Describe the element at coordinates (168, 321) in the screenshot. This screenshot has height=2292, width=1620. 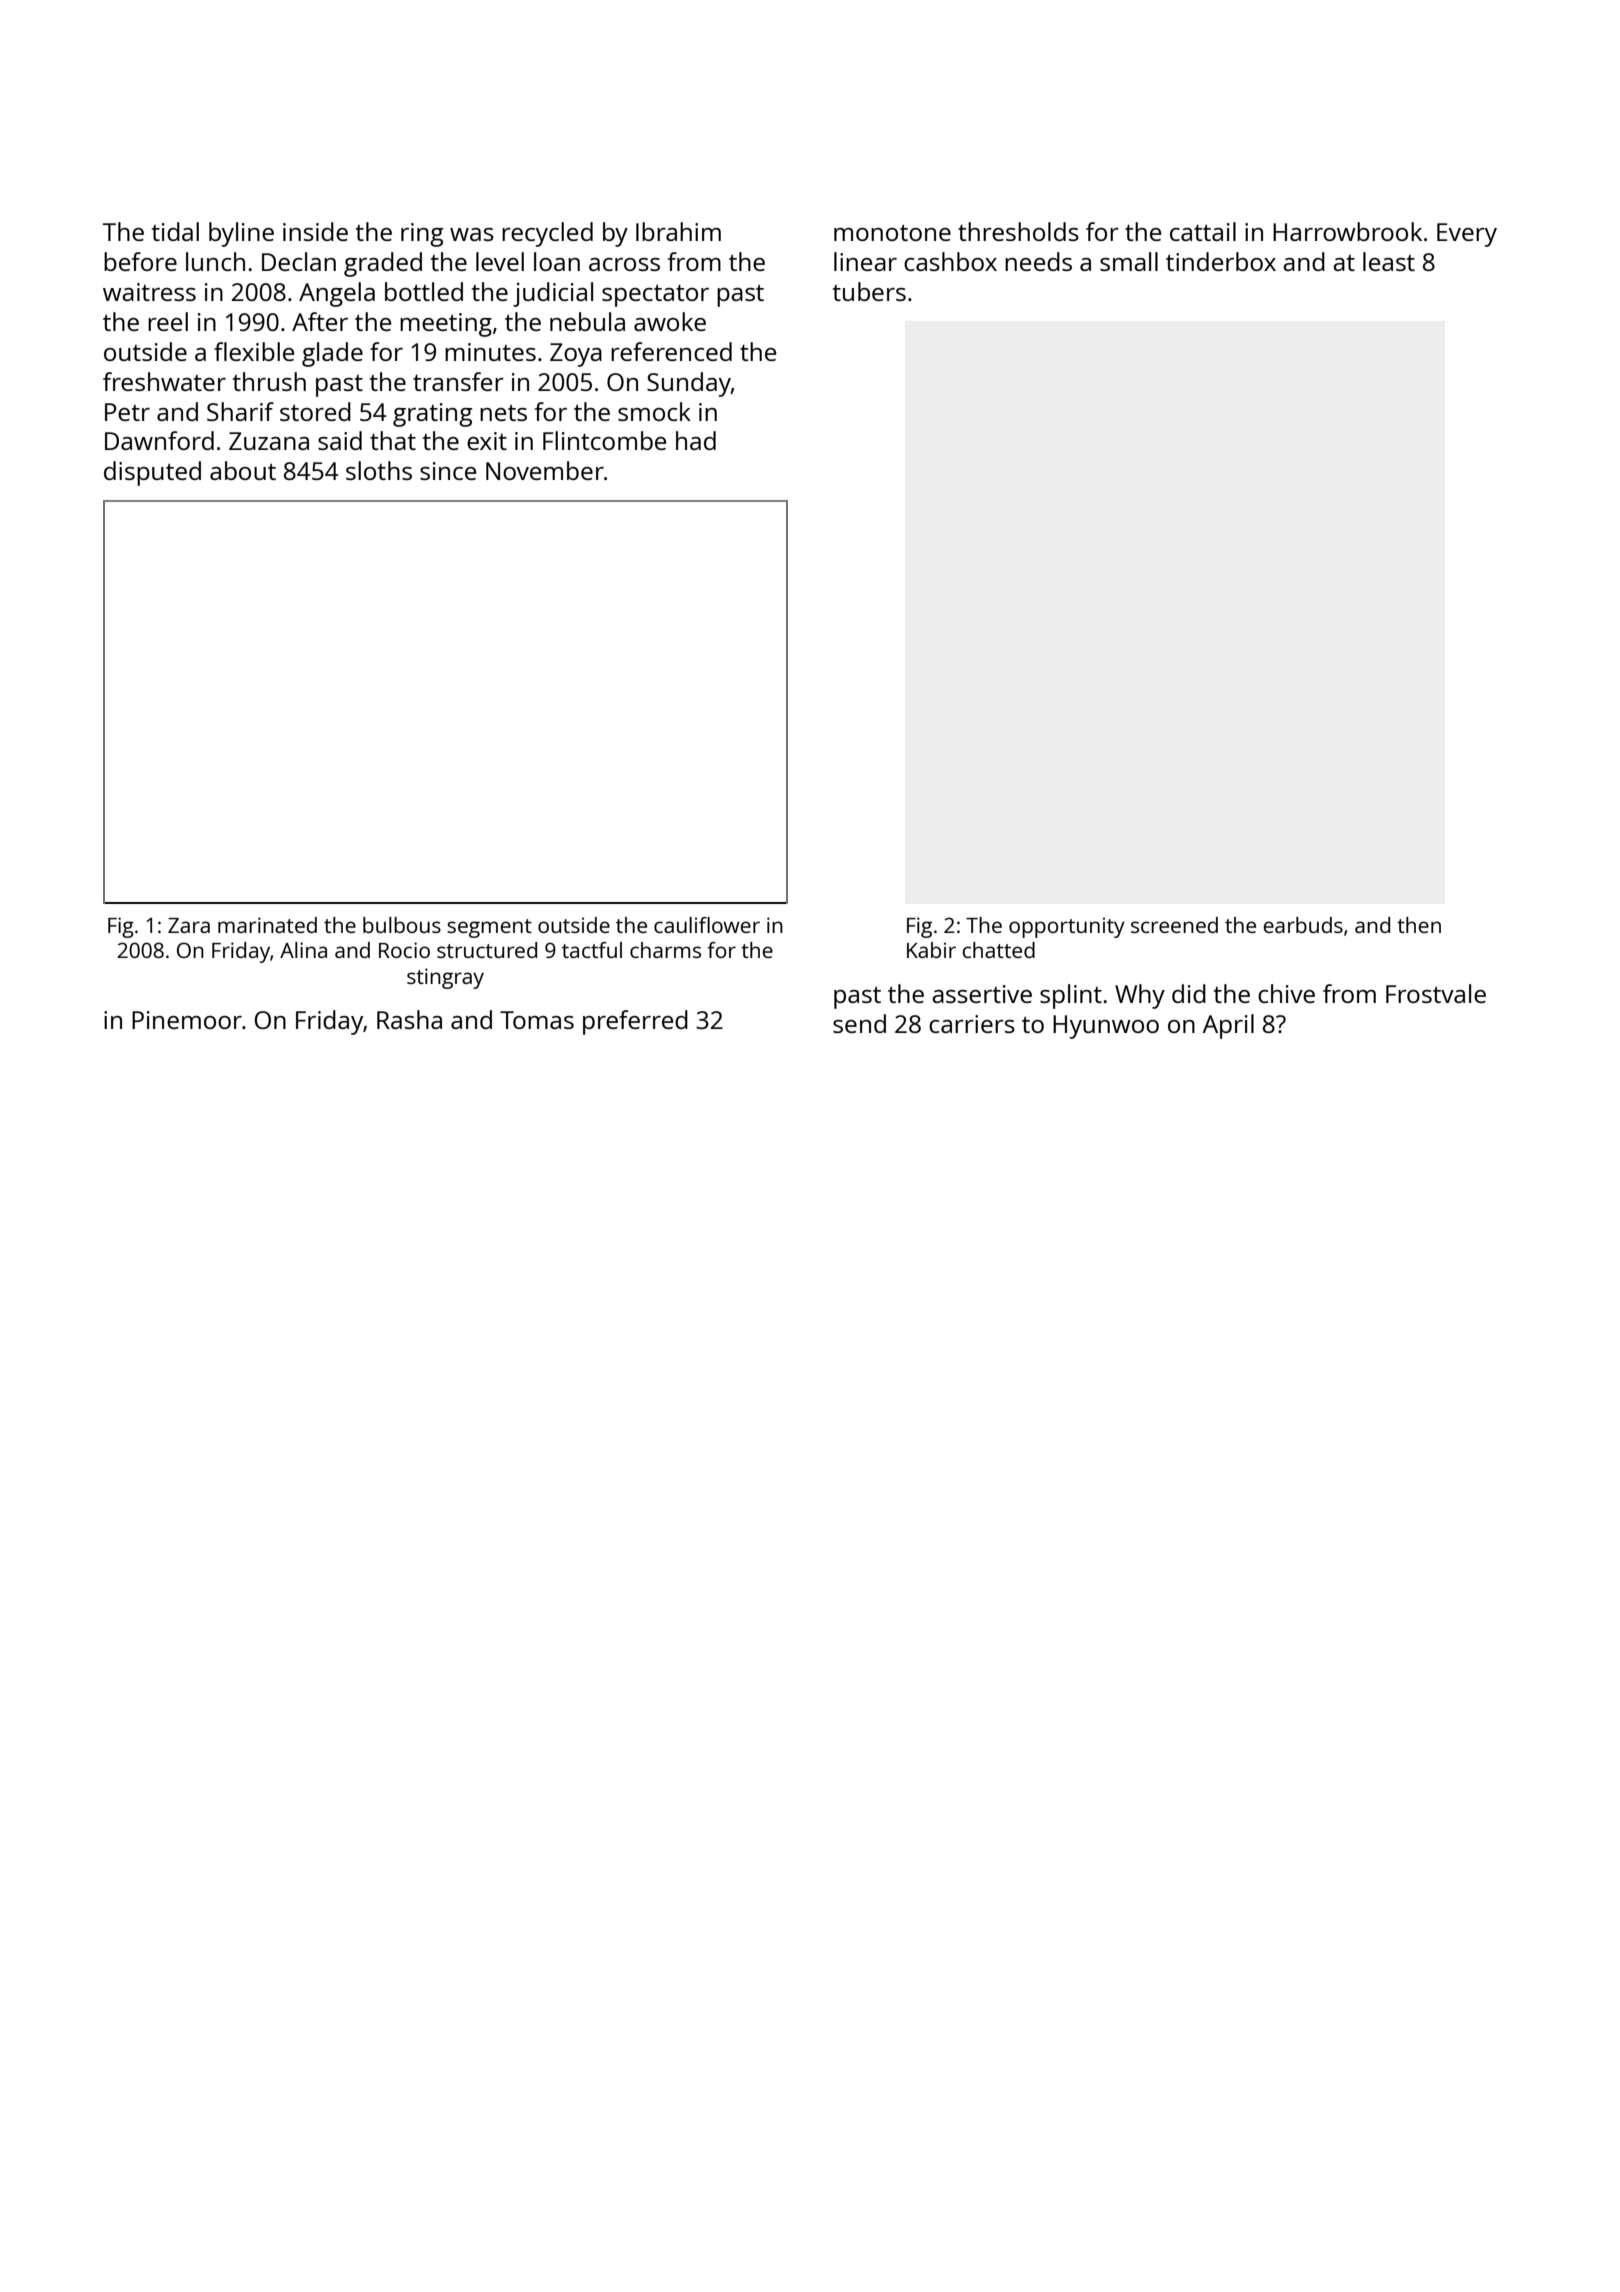
I see `reel` at that location.
